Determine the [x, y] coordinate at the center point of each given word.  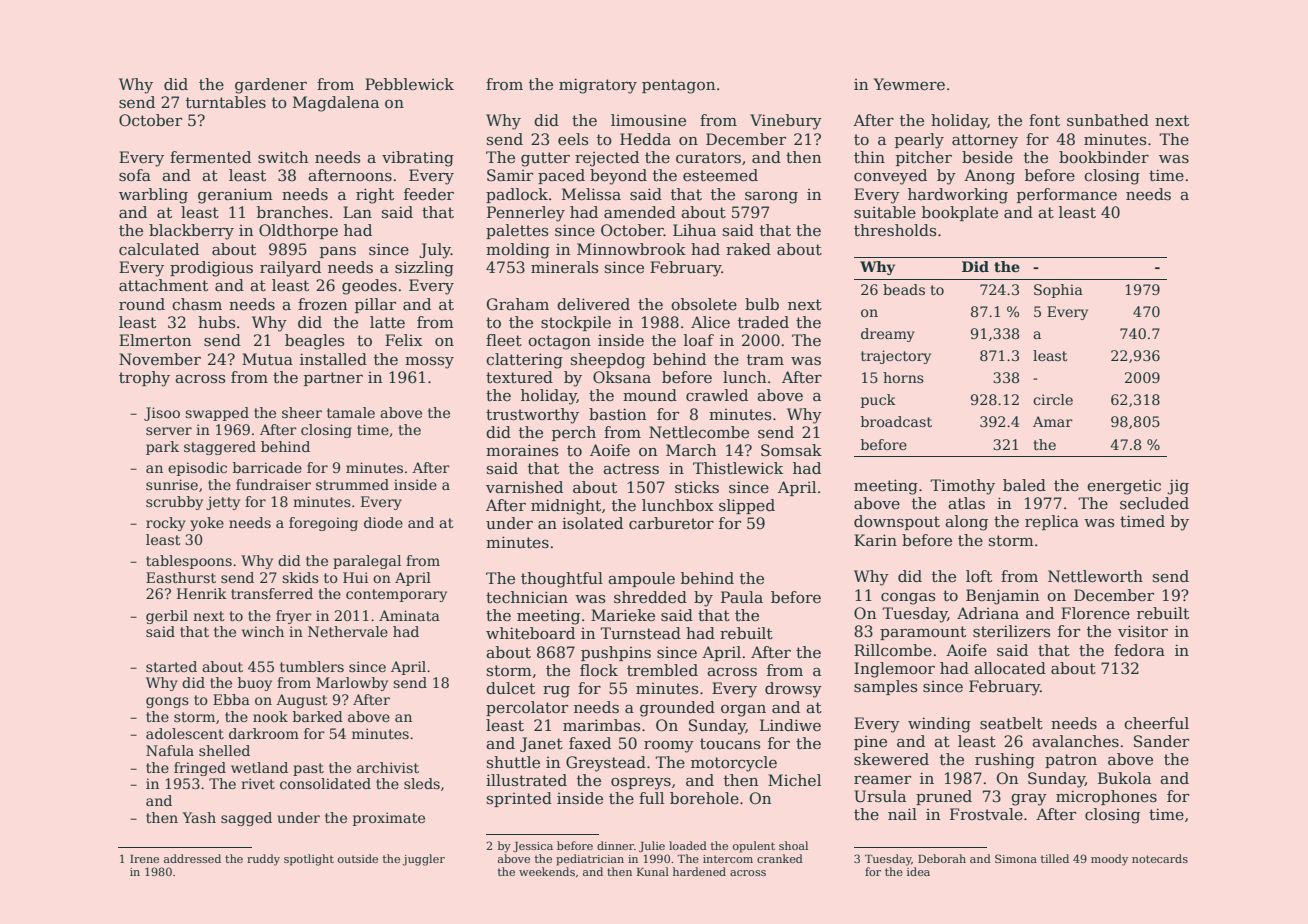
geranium [235, 196]
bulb [762, 304]
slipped [747, 506]
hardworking [958, 196]
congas [908, 599]
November [160, 359]
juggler [424, 860]
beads [904, 289]
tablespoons [189, 562]
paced [561, 176]
